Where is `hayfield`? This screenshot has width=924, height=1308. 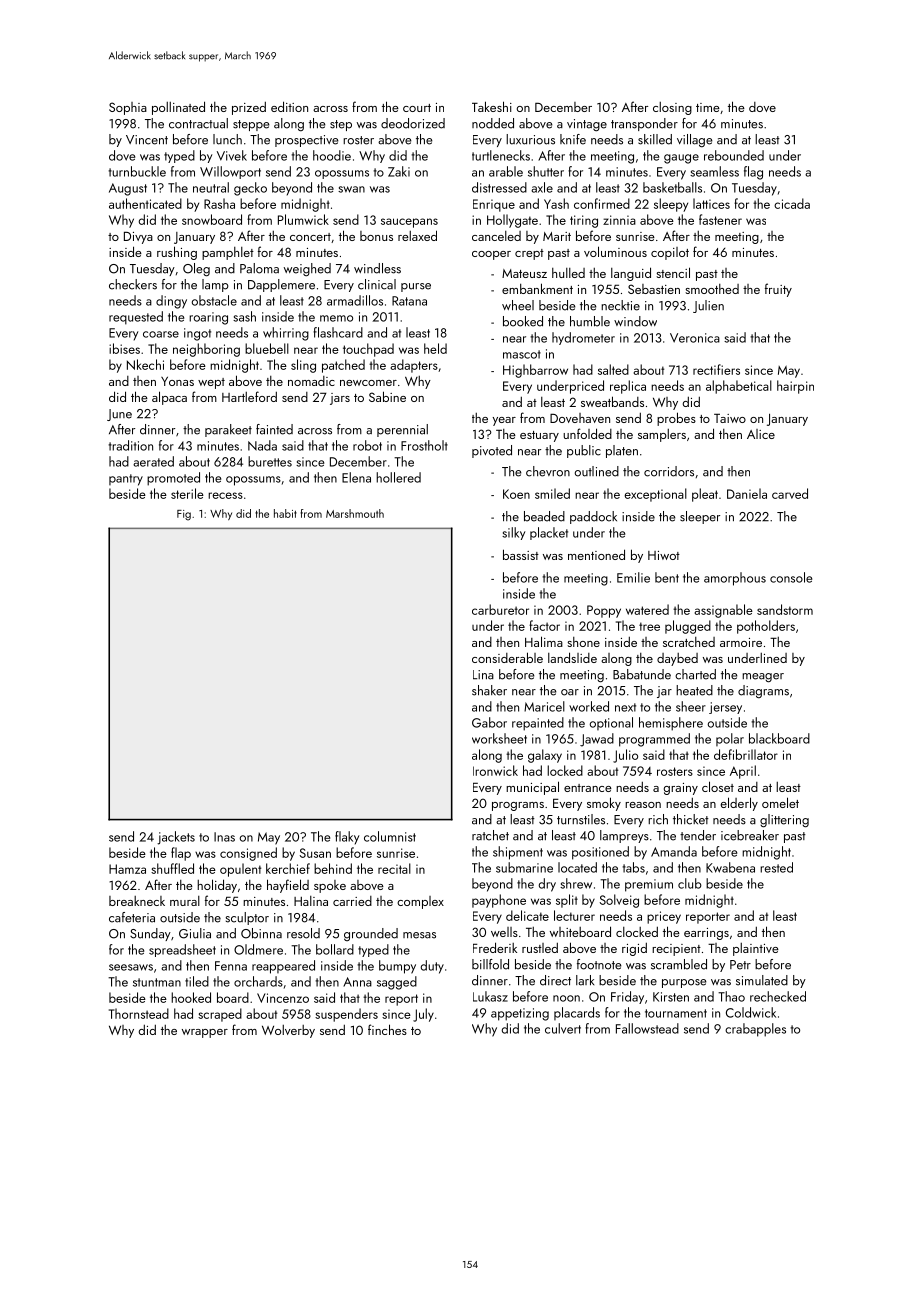
hayfield is located at coordinates (288, 886).
